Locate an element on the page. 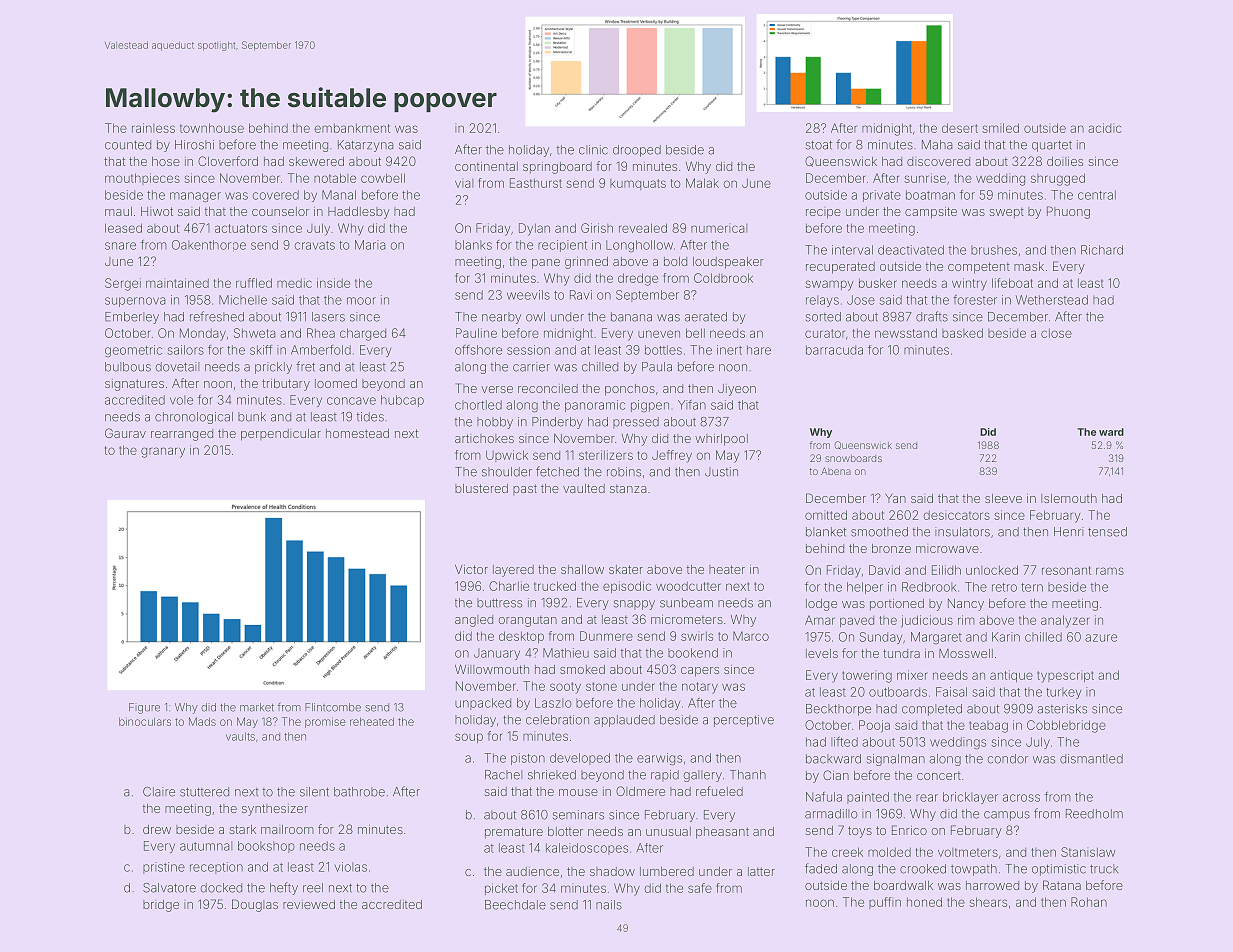 The height and width of the document is (952, 1233). townhouse is located at coordinates (212, 128).
